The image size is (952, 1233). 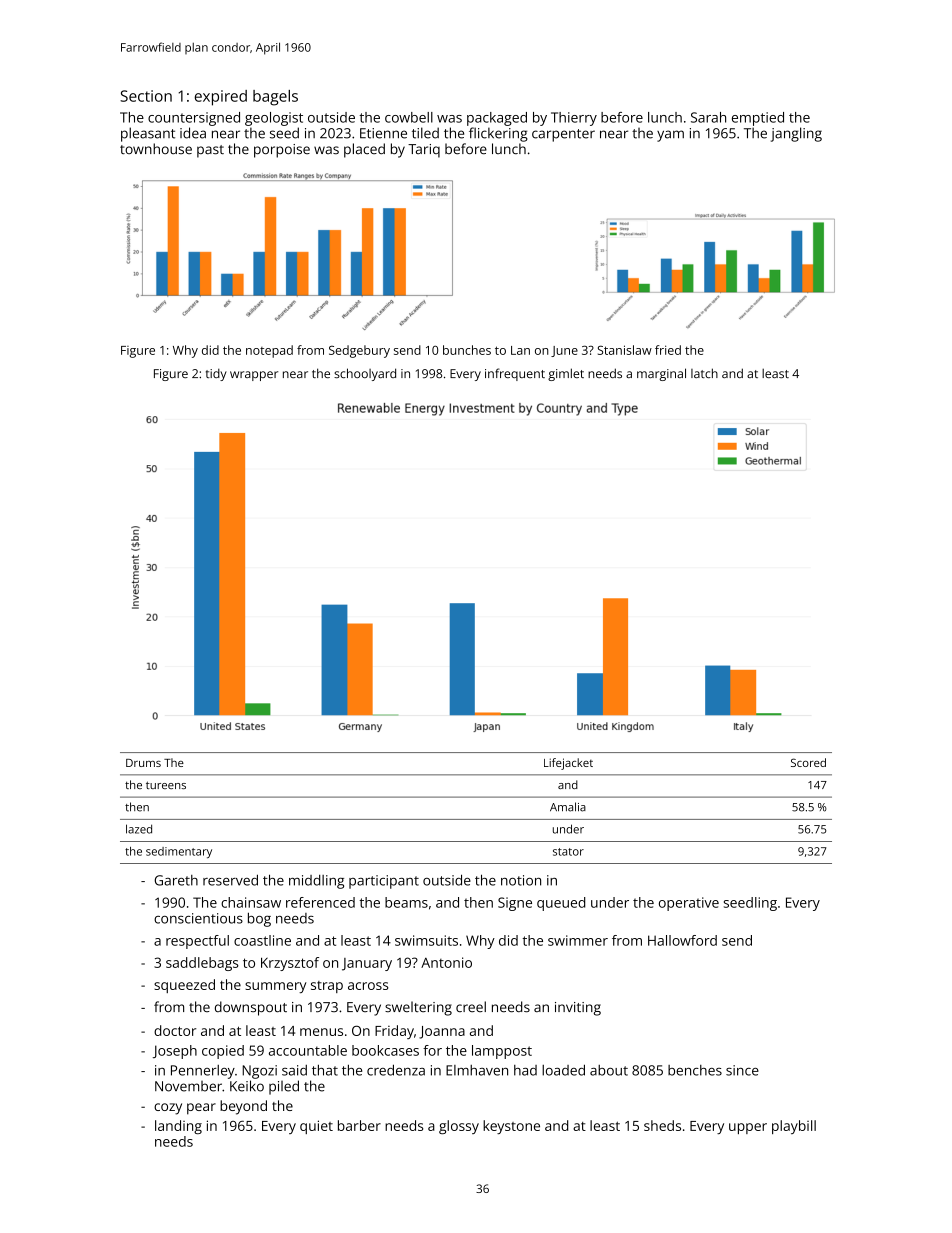 What do you see at coordinates (148, 134) in the document?
I see `pleasant` at bounding box center [148, 134].
